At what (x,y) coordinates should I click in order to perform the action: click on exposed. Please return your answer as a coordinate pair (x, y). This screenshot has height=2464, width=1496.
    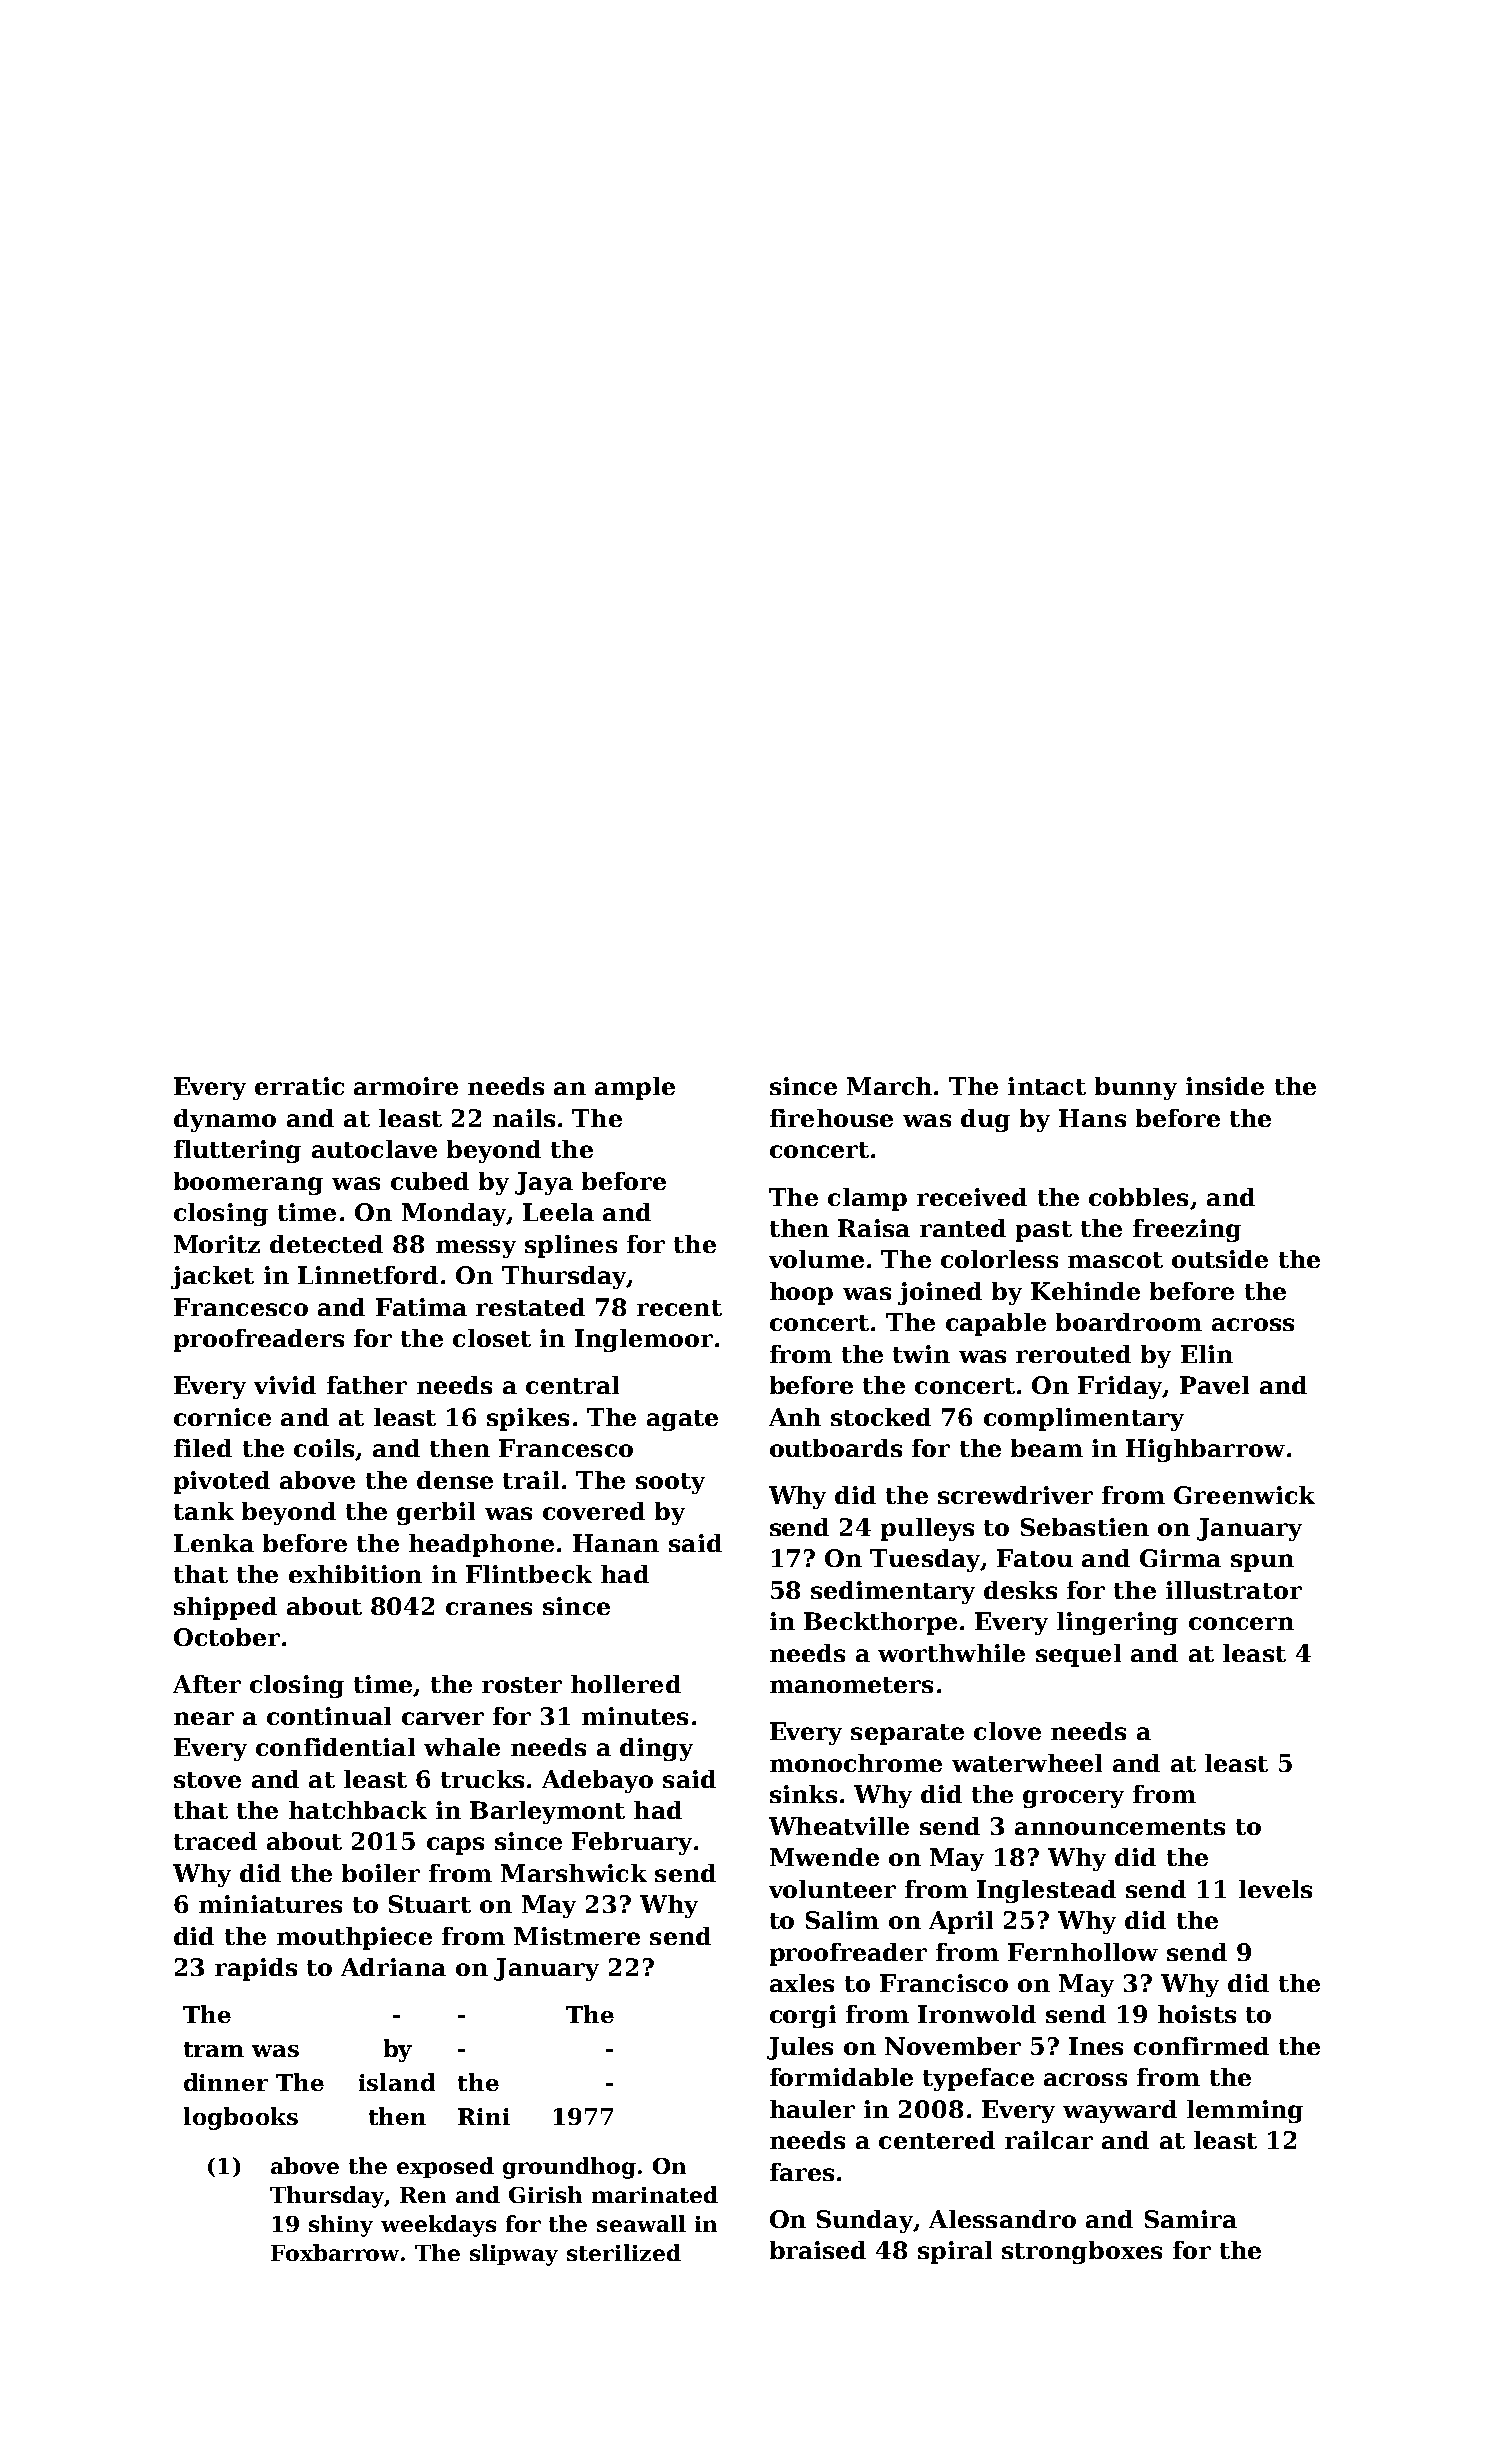
    Looking at the image, I should click on (445, 2167).
